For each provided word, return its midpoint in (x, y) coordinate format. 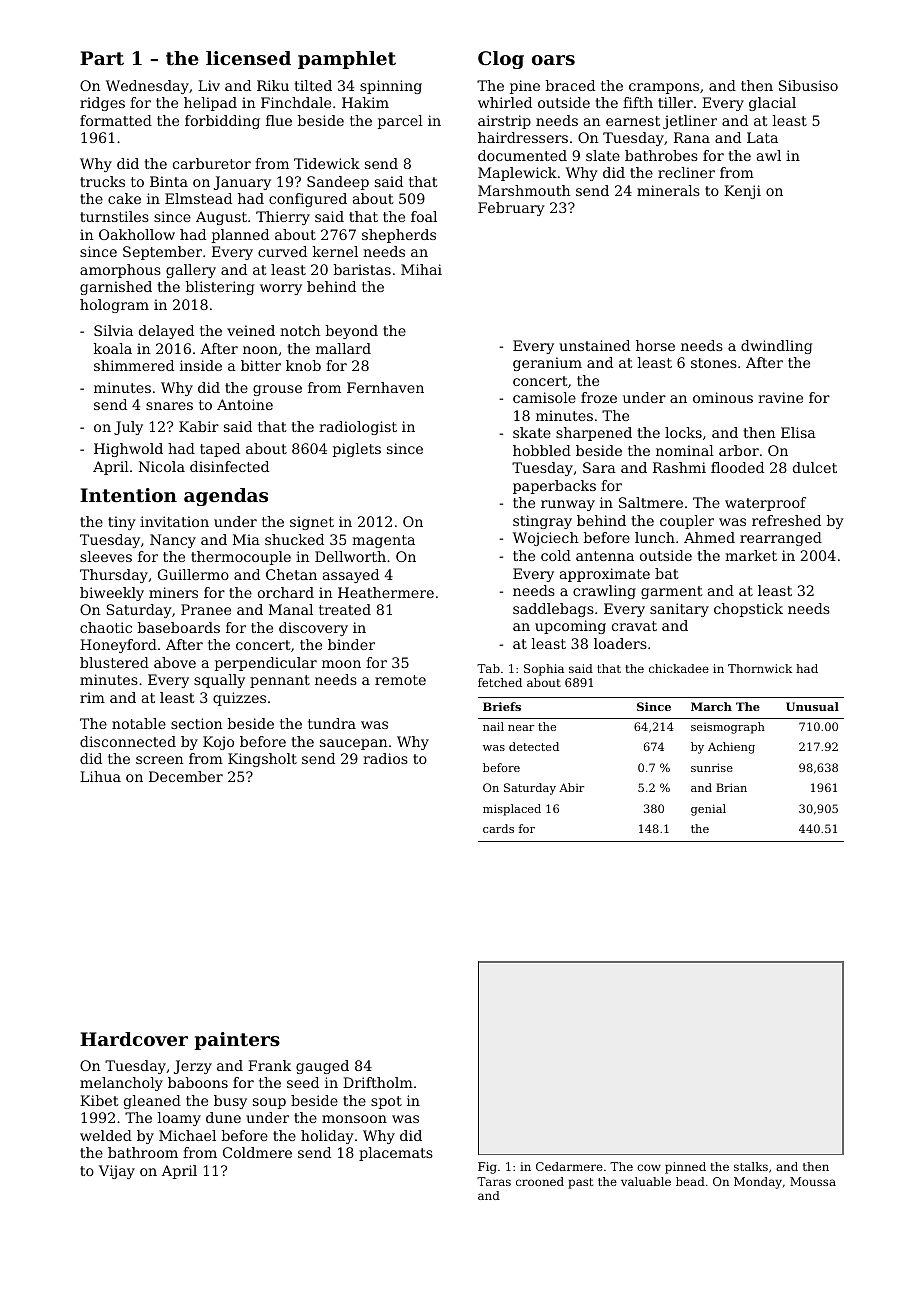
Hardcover (134, 1039)
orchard (286, 592)
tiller (675, 102)
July (128, 428)
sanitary (679, 610)
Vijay (117, 1172)
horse (655, 345)
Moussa (813, 1181)
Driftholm (378, 1082)
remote (400, 680)
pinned (685, 1168)
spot (386, 1102)
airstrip (504, 122)
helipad (210, 104)
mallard (343, 348)
